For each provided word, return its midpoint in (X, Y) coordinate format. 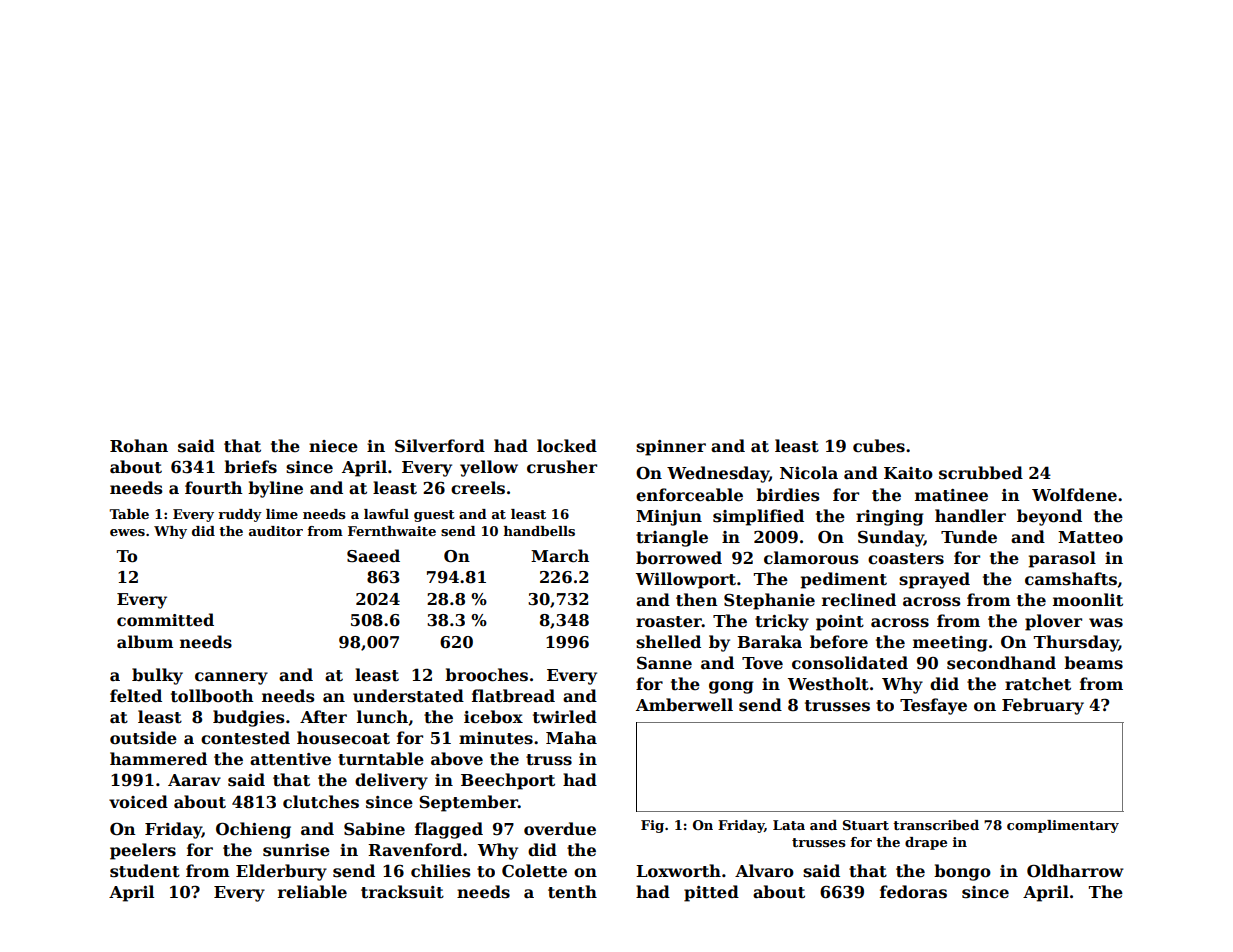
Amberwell (684, 705)
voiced (138, 802)
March (560, 556)
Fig (652, 826)
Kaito (908, 473)
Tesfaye (933, 706)
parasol (1062, 559)
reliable (312, 892)
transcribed (936, 825)
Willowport (686, 580)
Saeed (373, 556)
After (323, 717)
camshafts (1071, 579)
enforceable (689, 495)
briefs (250, 467)
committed (165, 620)
